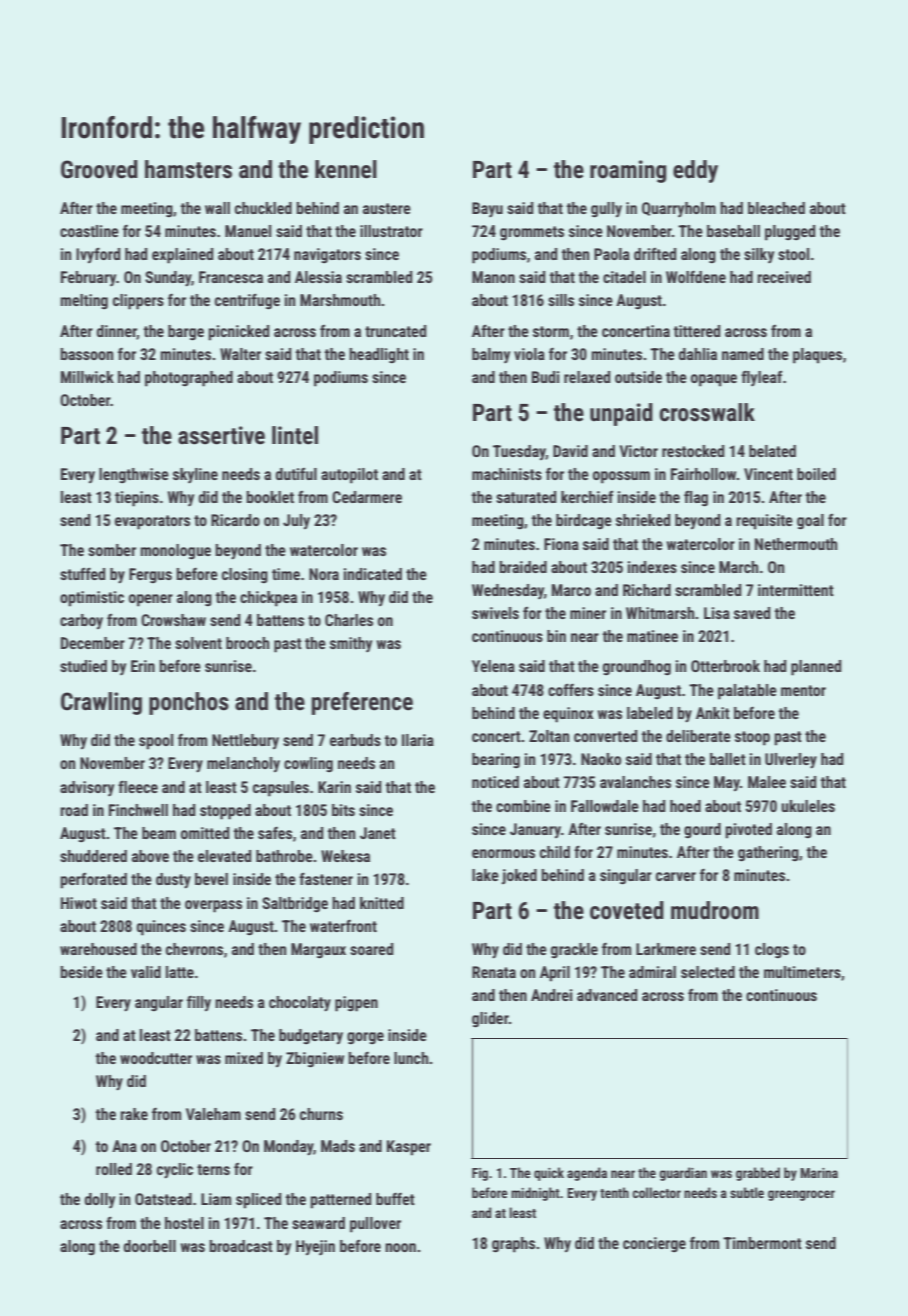  What do you see at coordinates (150, 1246) in the screenshot?
I see `doorbell` at bounding box center [150, 1246].
